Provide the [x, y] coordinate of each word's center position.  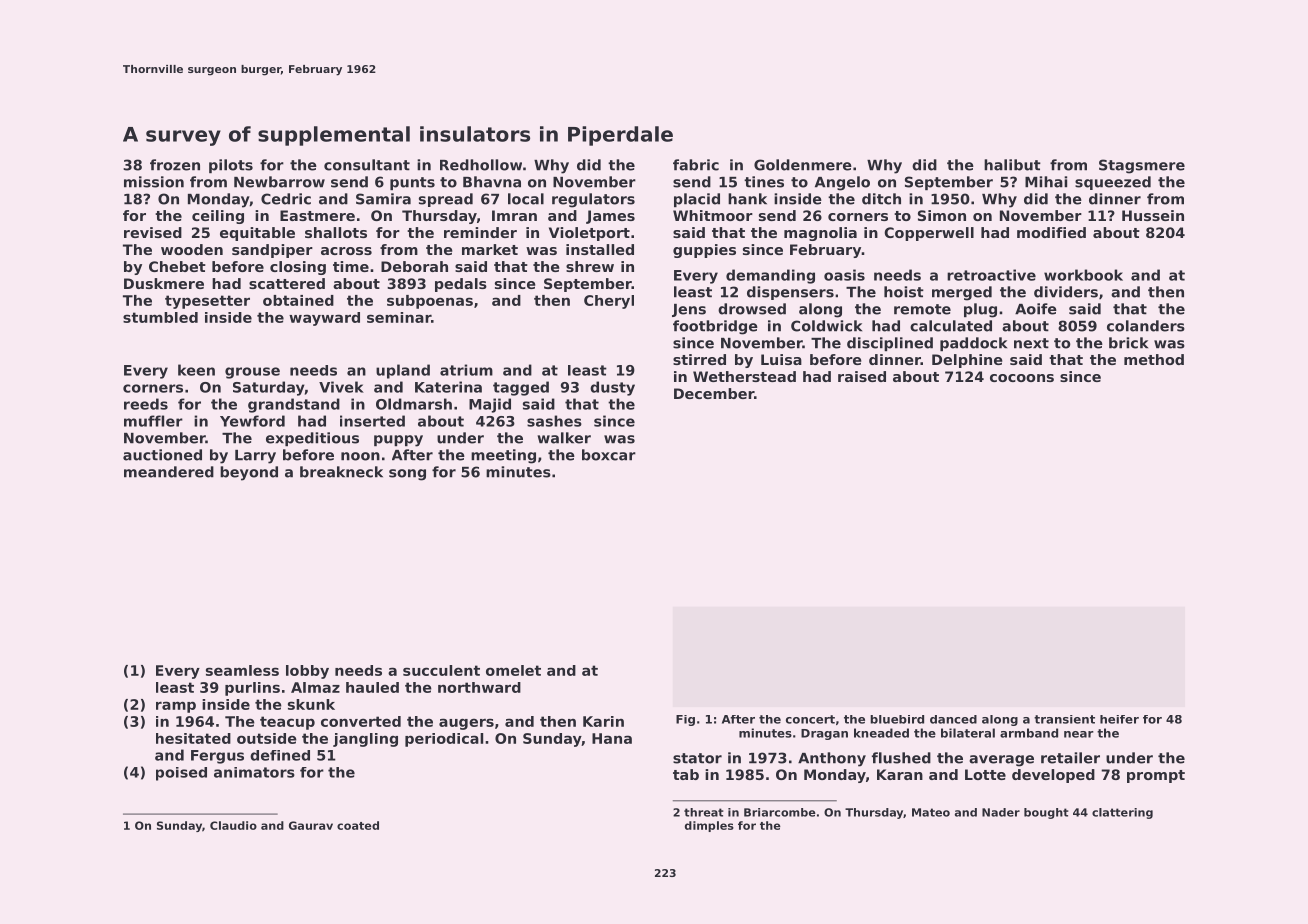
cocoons [1022, 378]
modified [1051, 232]
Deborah [414, 266]
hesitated [193, 738]
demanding [770, 276]
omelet [513, 670]
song [407, 475]
